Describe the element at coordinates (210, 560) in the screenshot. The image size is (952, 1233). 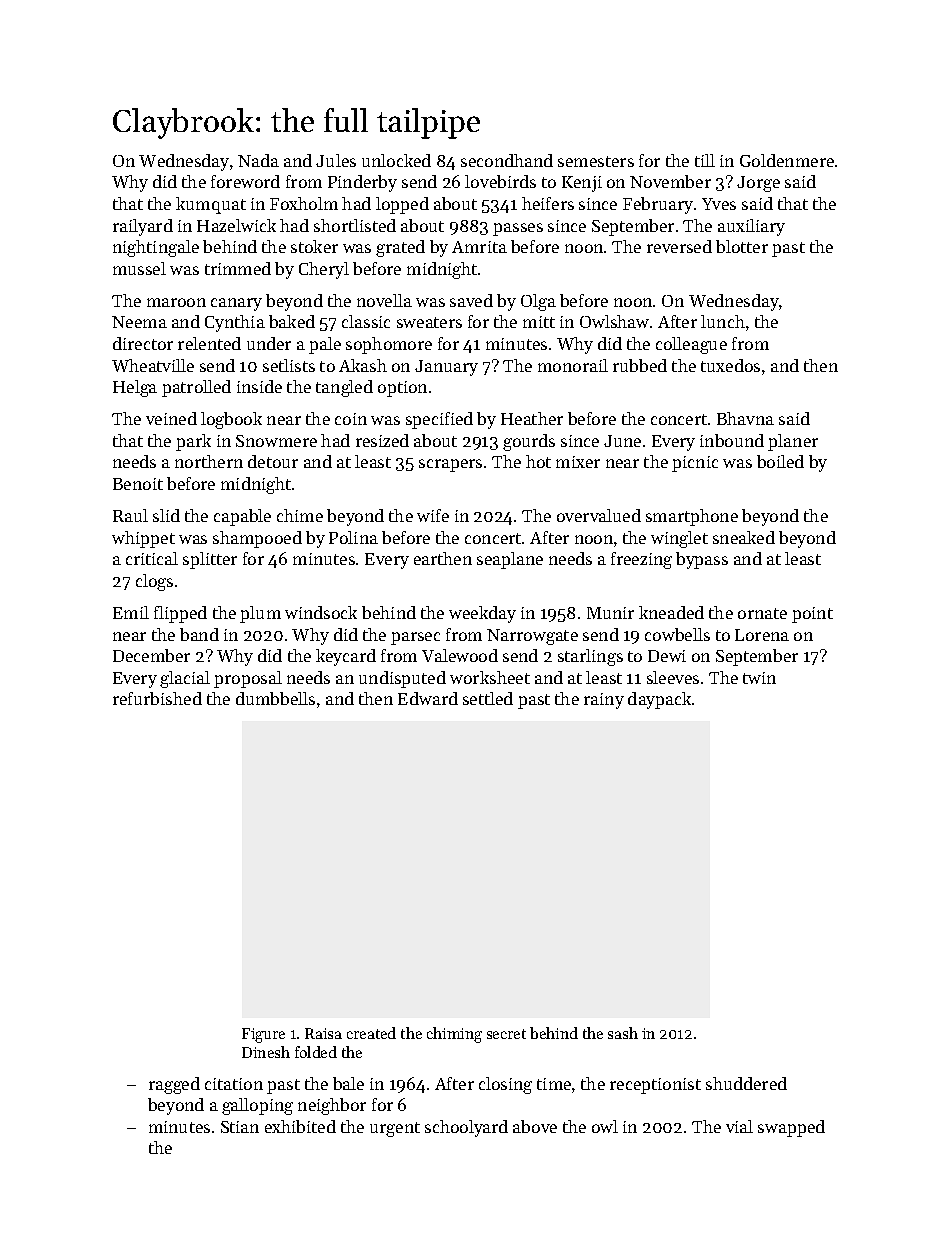
I see `splitter` at that location.
